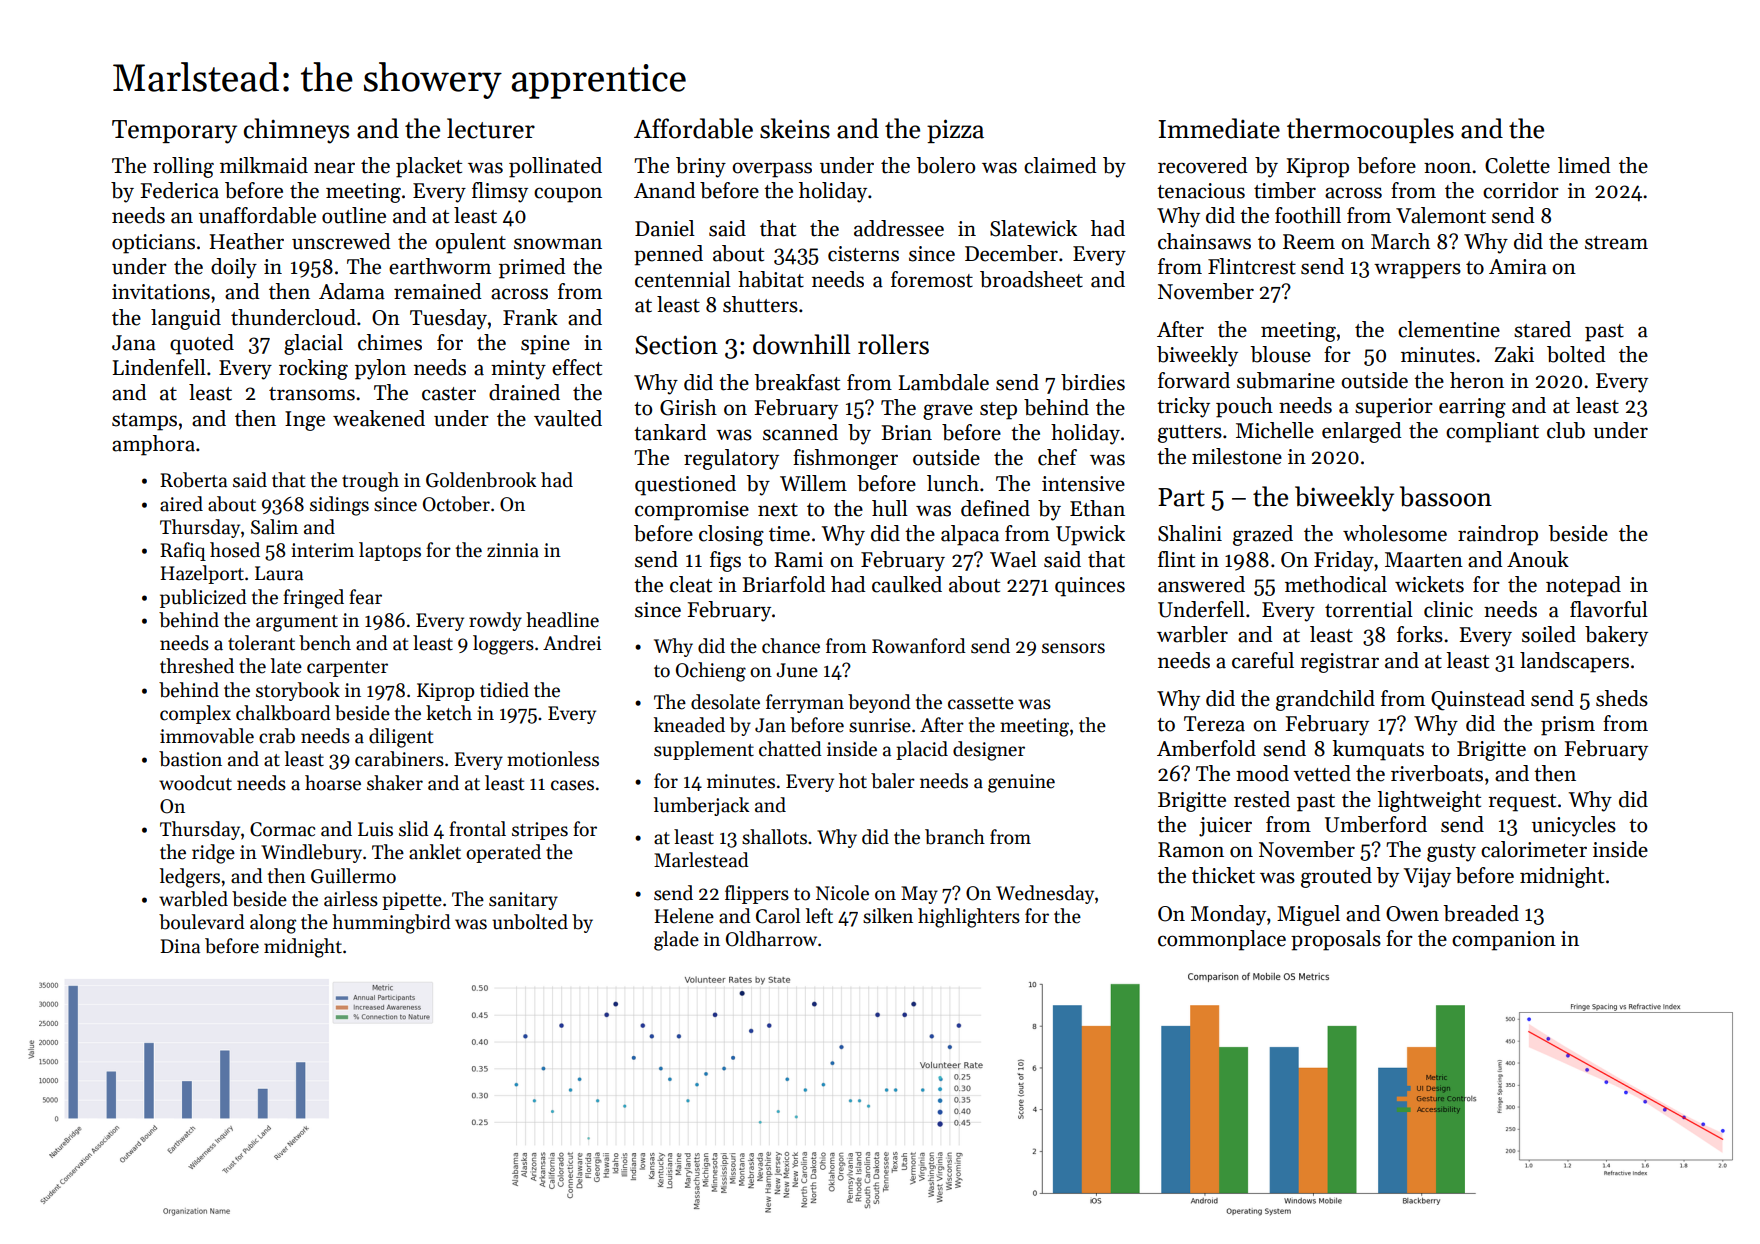 The image size is (1760, 1244). Describe the element at coordinates (969, 918) in the page. I see `highlighters` at that location.
